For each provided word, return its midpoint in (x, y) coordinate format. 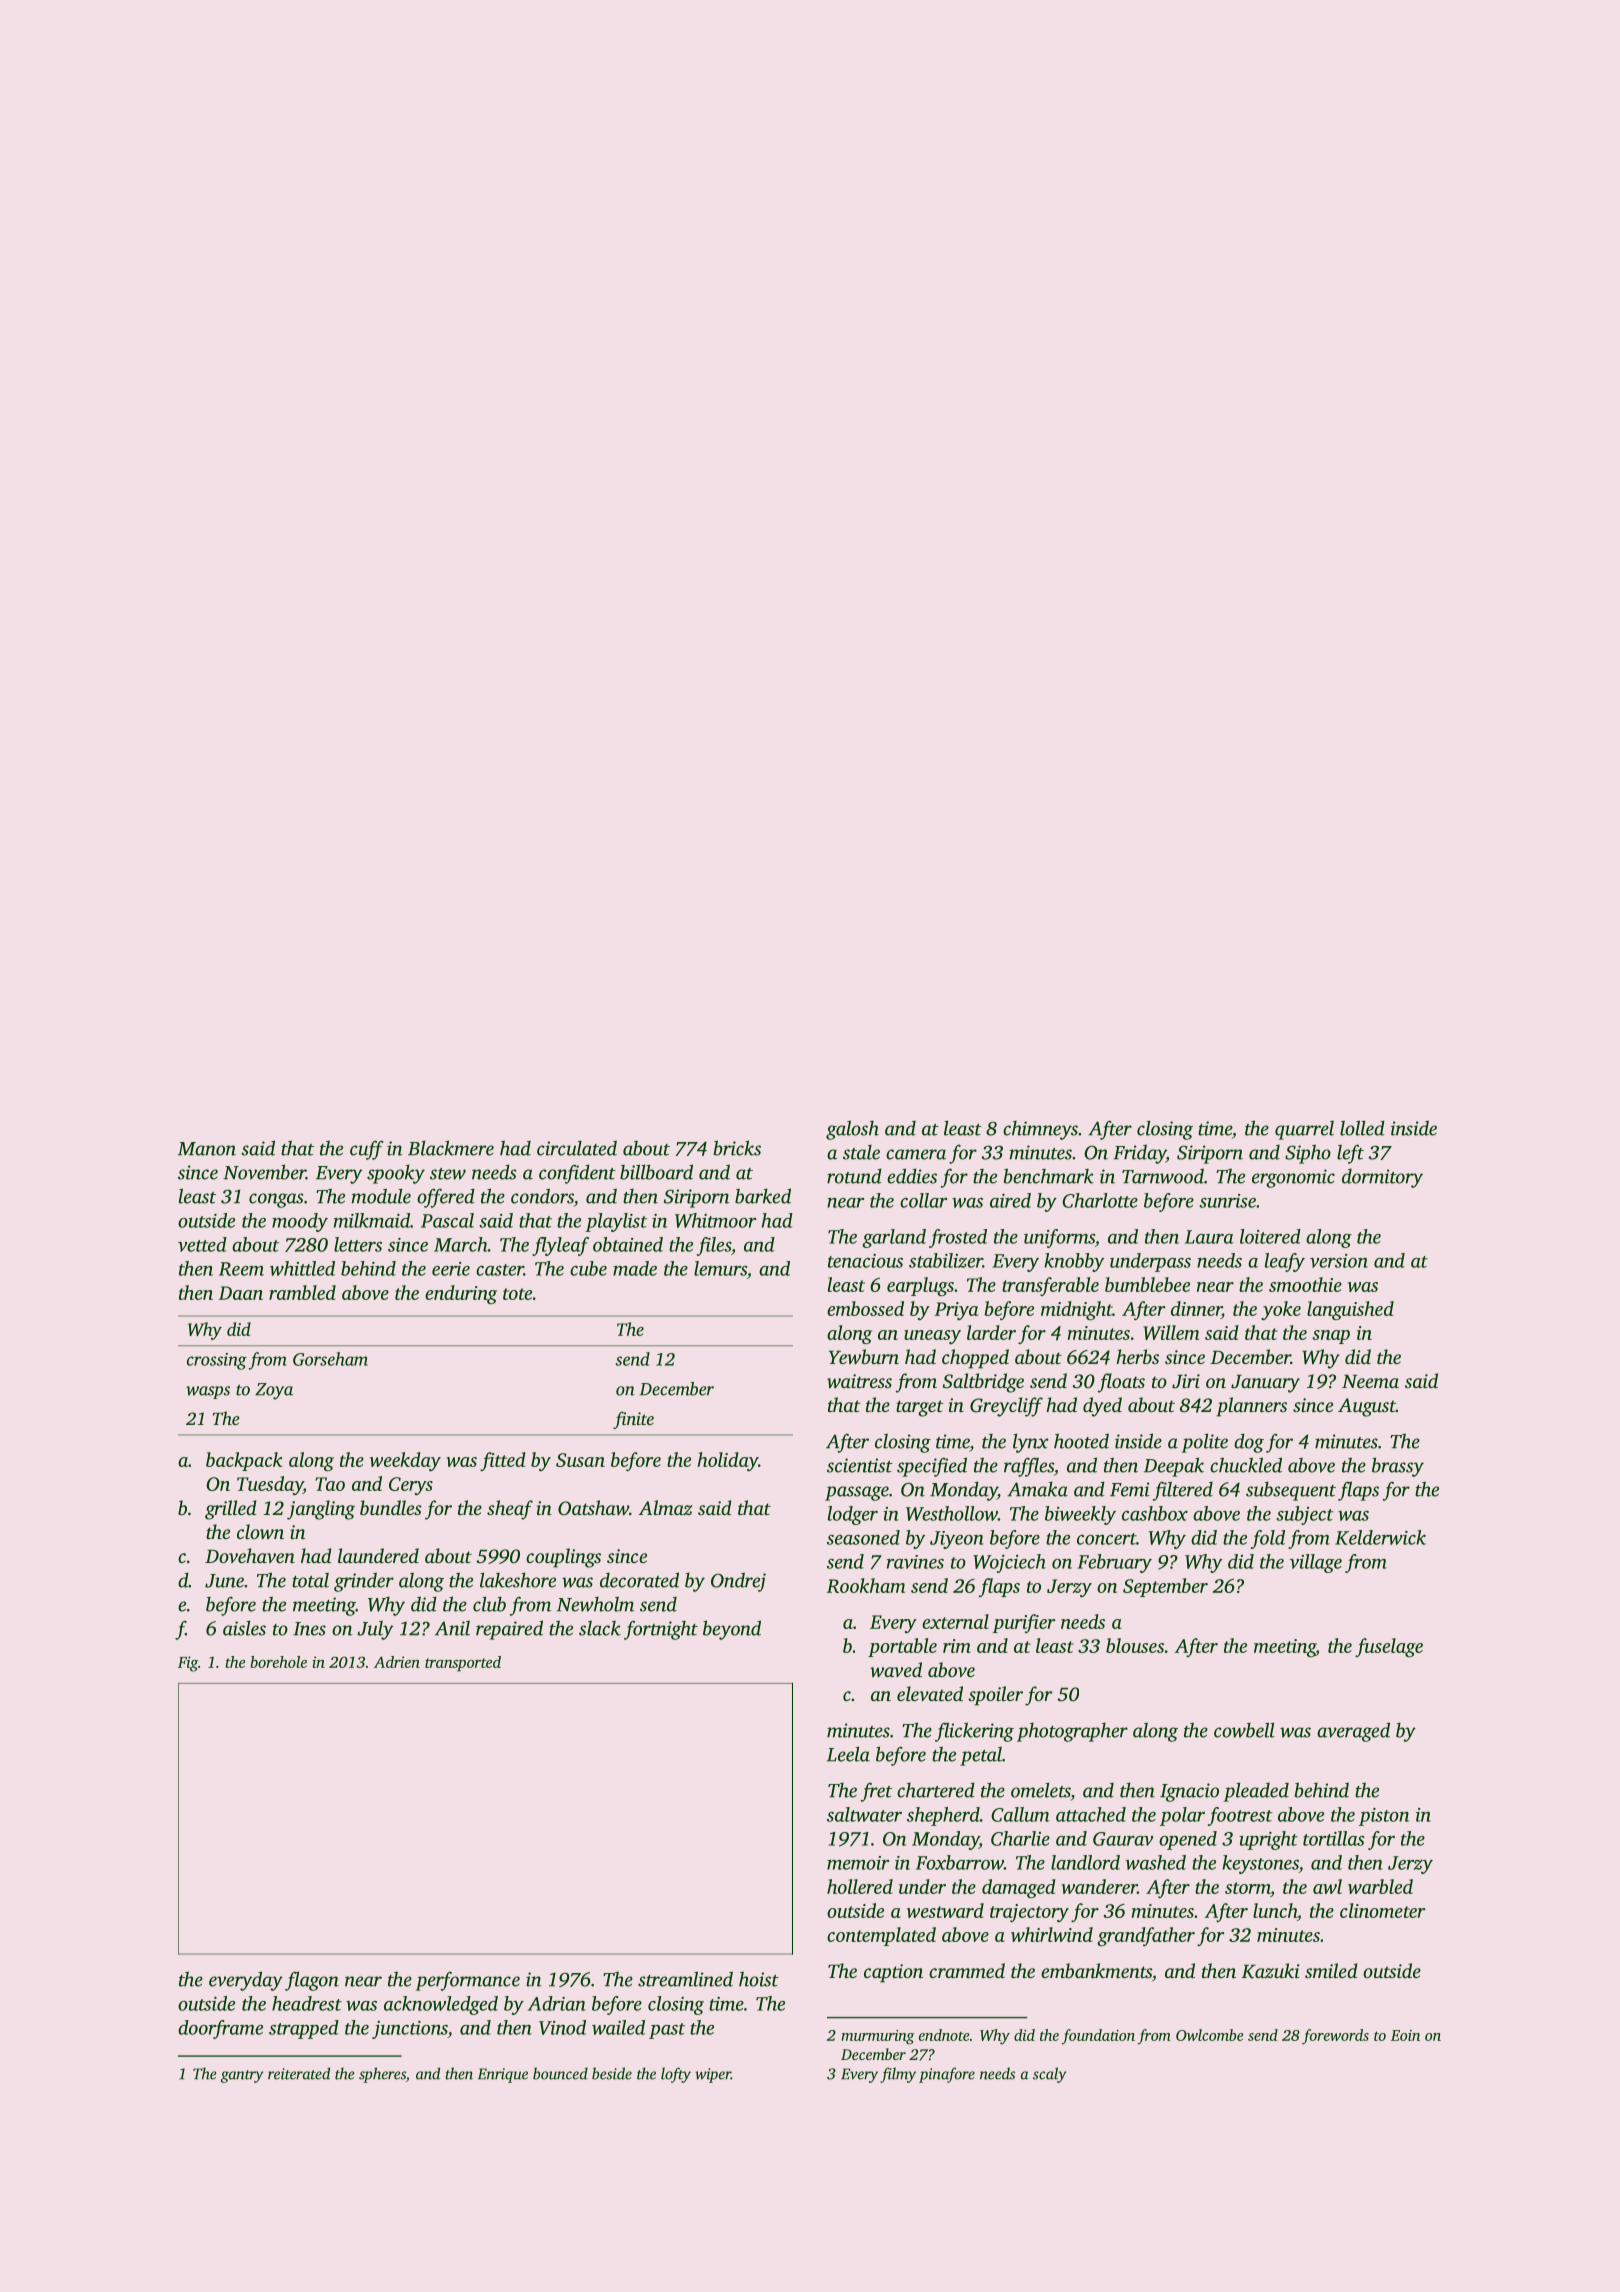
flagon (312, 1981)
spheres (382, 2075)
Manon (207, 1149)
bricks (737, 1148)
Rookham (866, 1585)
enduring (461, 1294)
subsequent (1291, 1491)
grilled (231, 1510)
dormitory (1382, 1178)
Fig (188, 1664)
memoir (858, 1863)
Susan (580, 1460)
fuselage (1389, 1647)
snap (1331, 1337)
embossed (865, 1308)
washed (1155, 1862)
